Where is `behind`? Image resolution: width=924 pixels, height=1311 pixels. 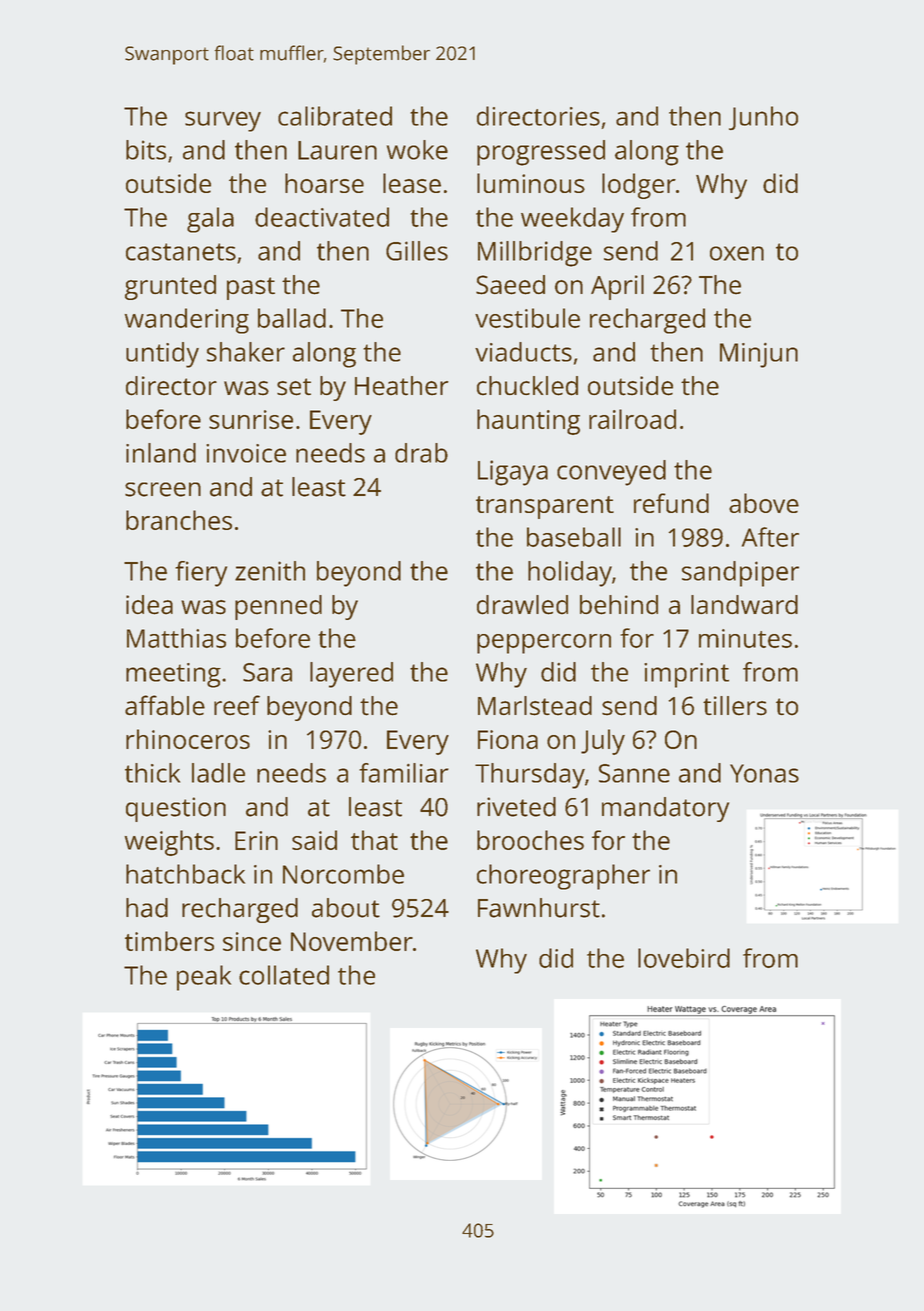 behind is located at coordinates (619, 605).
